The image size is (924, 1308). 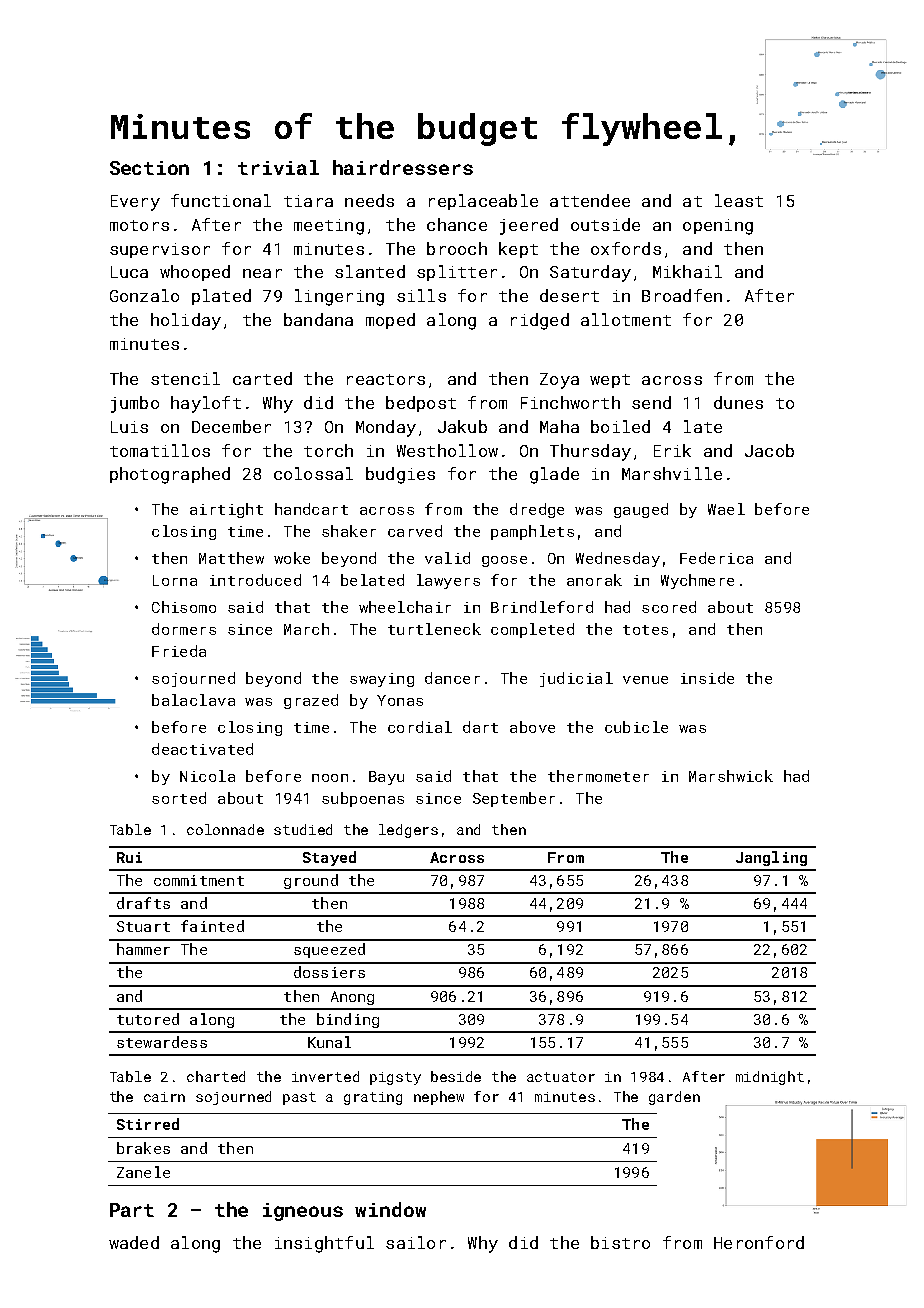 What do you see at coordinates (144, 295) in the page?
I see `Gonzalo` at bounding box center [144, 295].
